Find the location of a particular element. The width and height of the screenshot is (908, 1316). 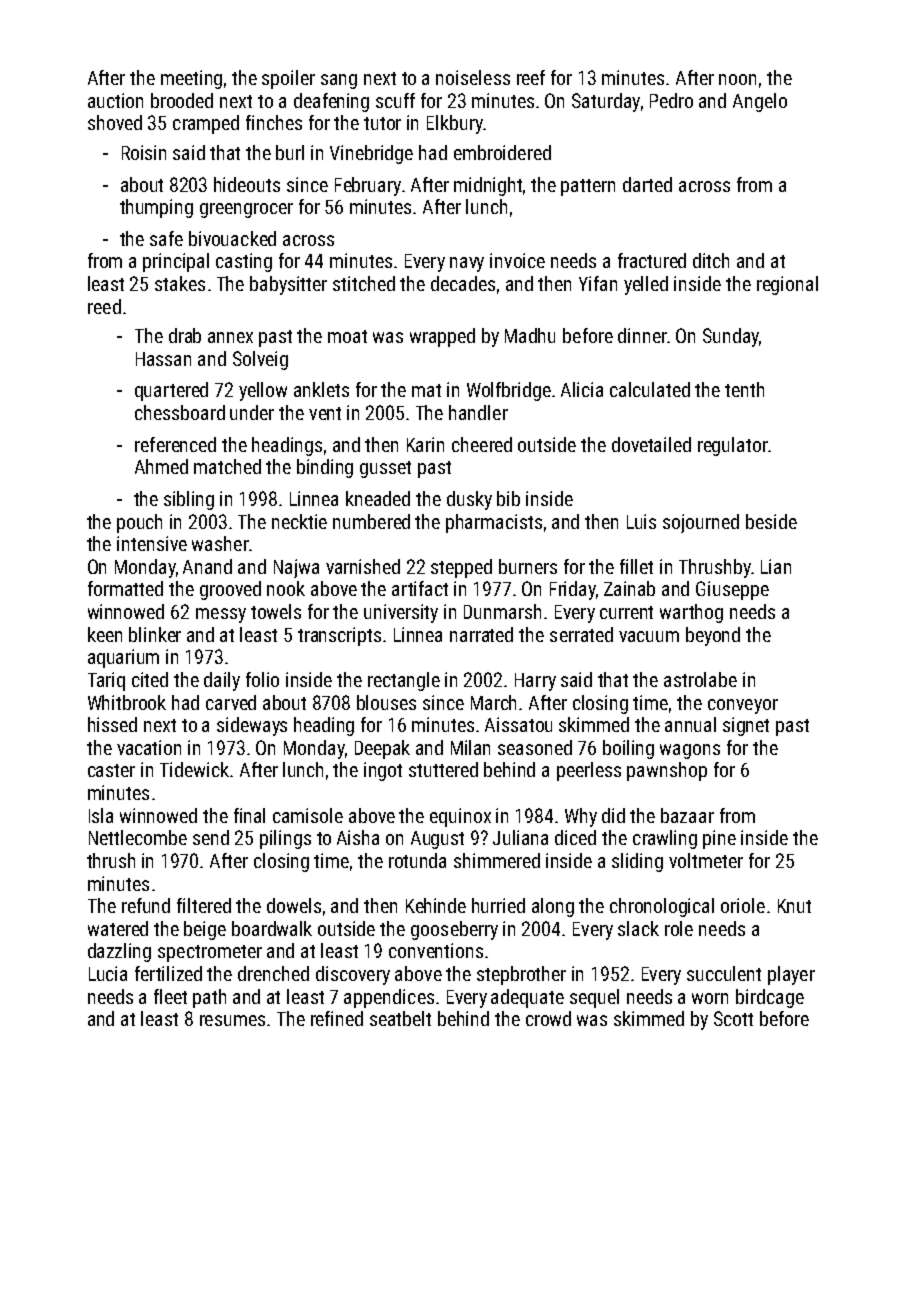

February is located at coordinates (368, 186).
